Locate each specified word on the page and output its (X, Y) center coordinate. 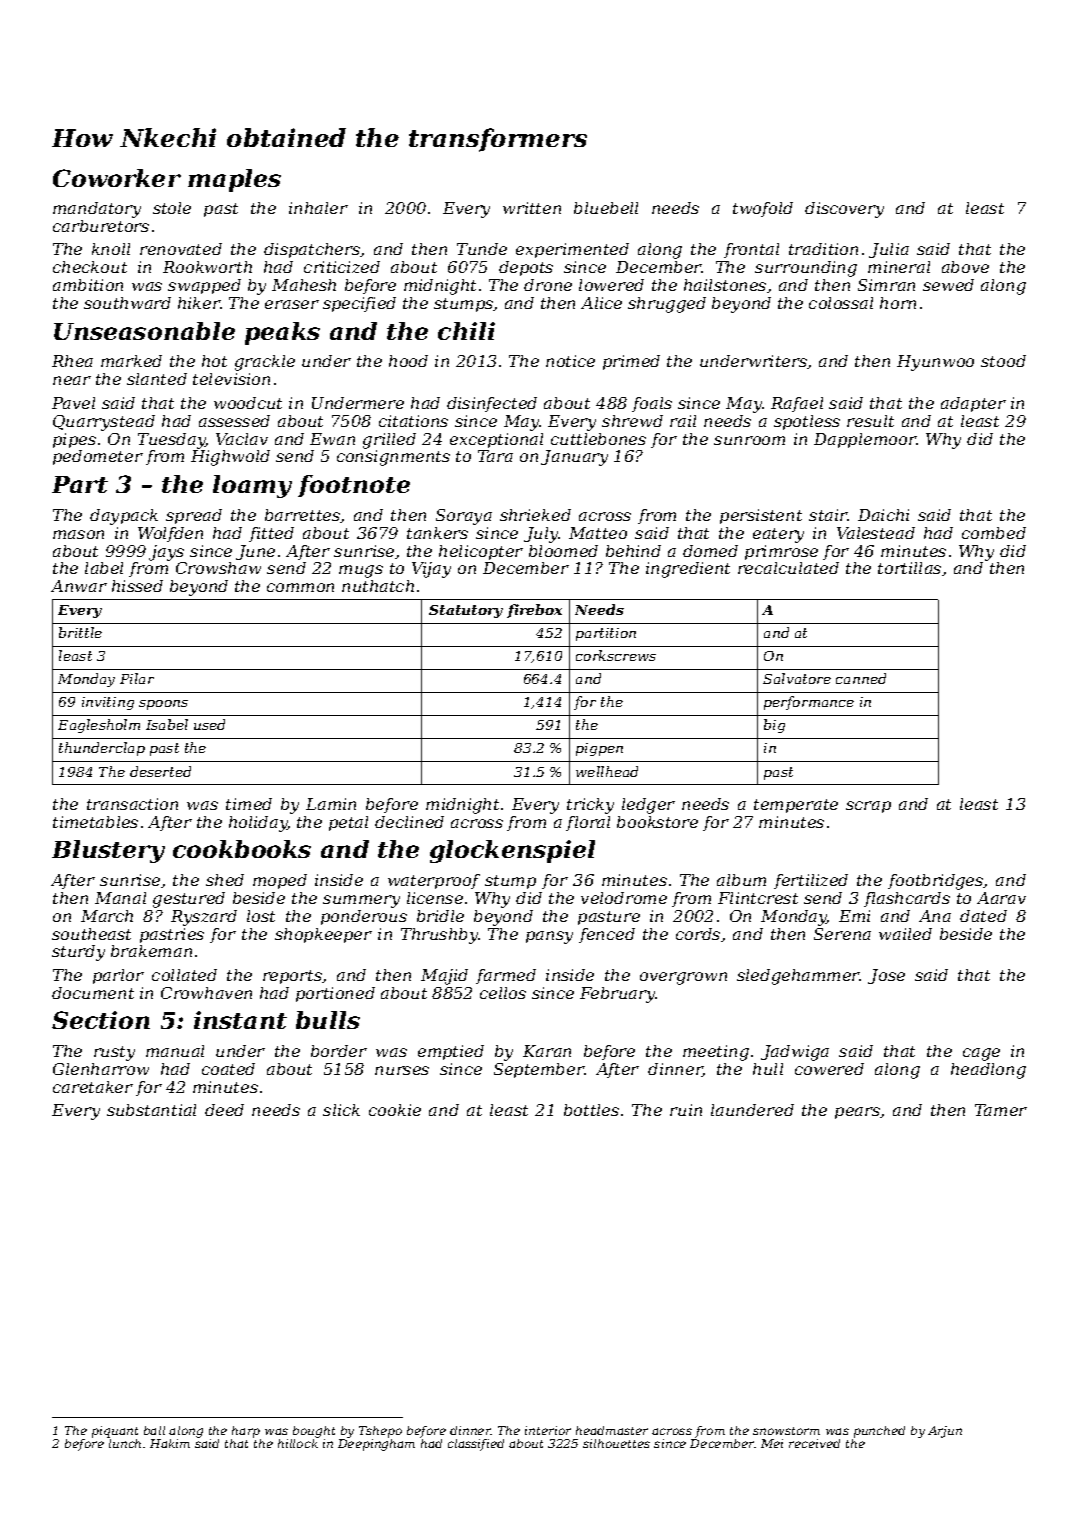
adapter (973, 404)
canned (861, 678)
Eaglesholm (99, 726)
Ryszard (204, 918)
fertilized (811, 881)
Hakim (170, 1443)
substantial (151, 1110)
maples (234, 180)
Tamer (1001, 1110)
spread (194, 516)
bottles (591, 1110)
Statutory (466, 611)
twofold (763, 209)
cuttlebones (598, 439)
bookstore (657, 822)
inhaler (318, 208)
